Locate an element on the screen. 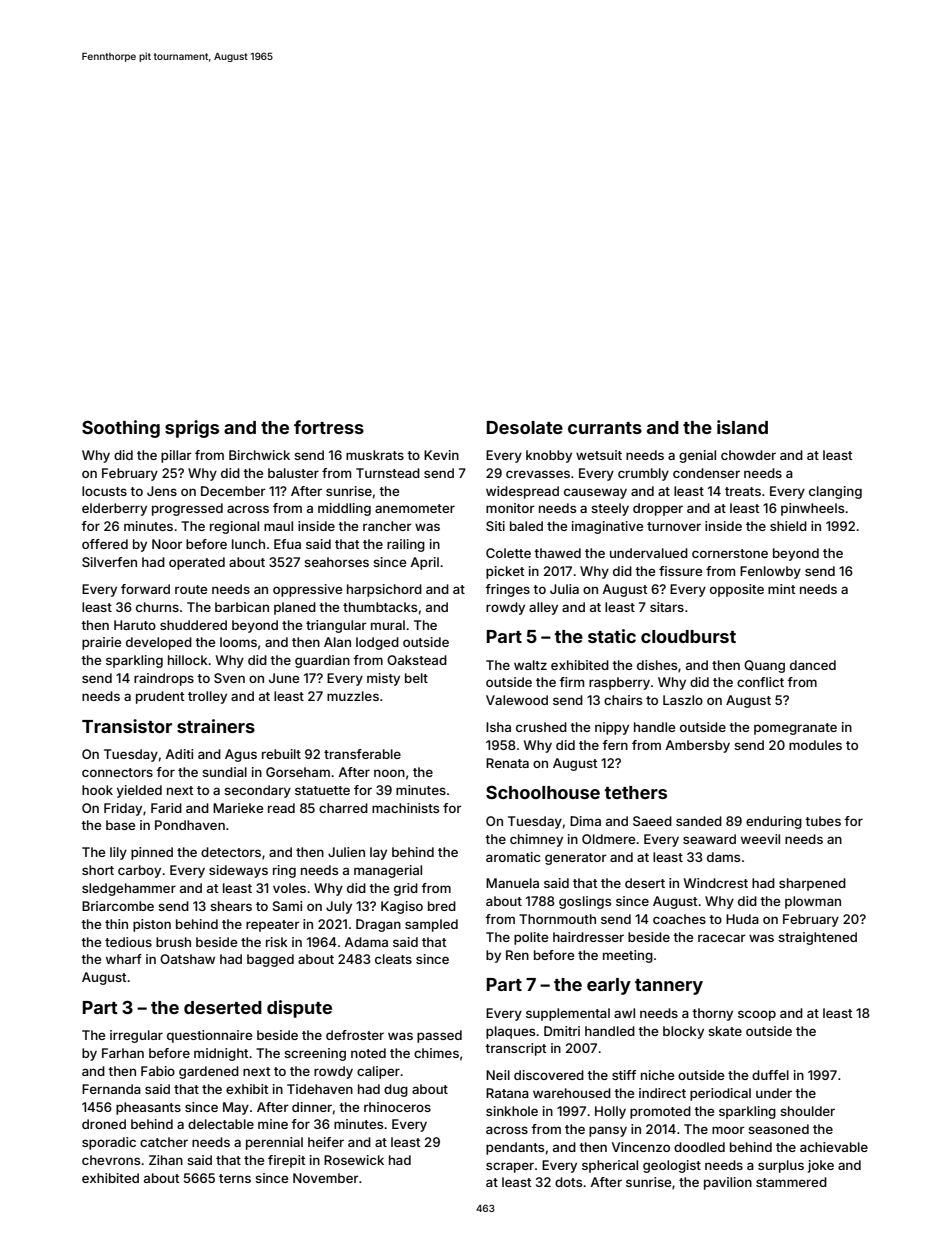  muzzles is located at coordinates (353, 696).
